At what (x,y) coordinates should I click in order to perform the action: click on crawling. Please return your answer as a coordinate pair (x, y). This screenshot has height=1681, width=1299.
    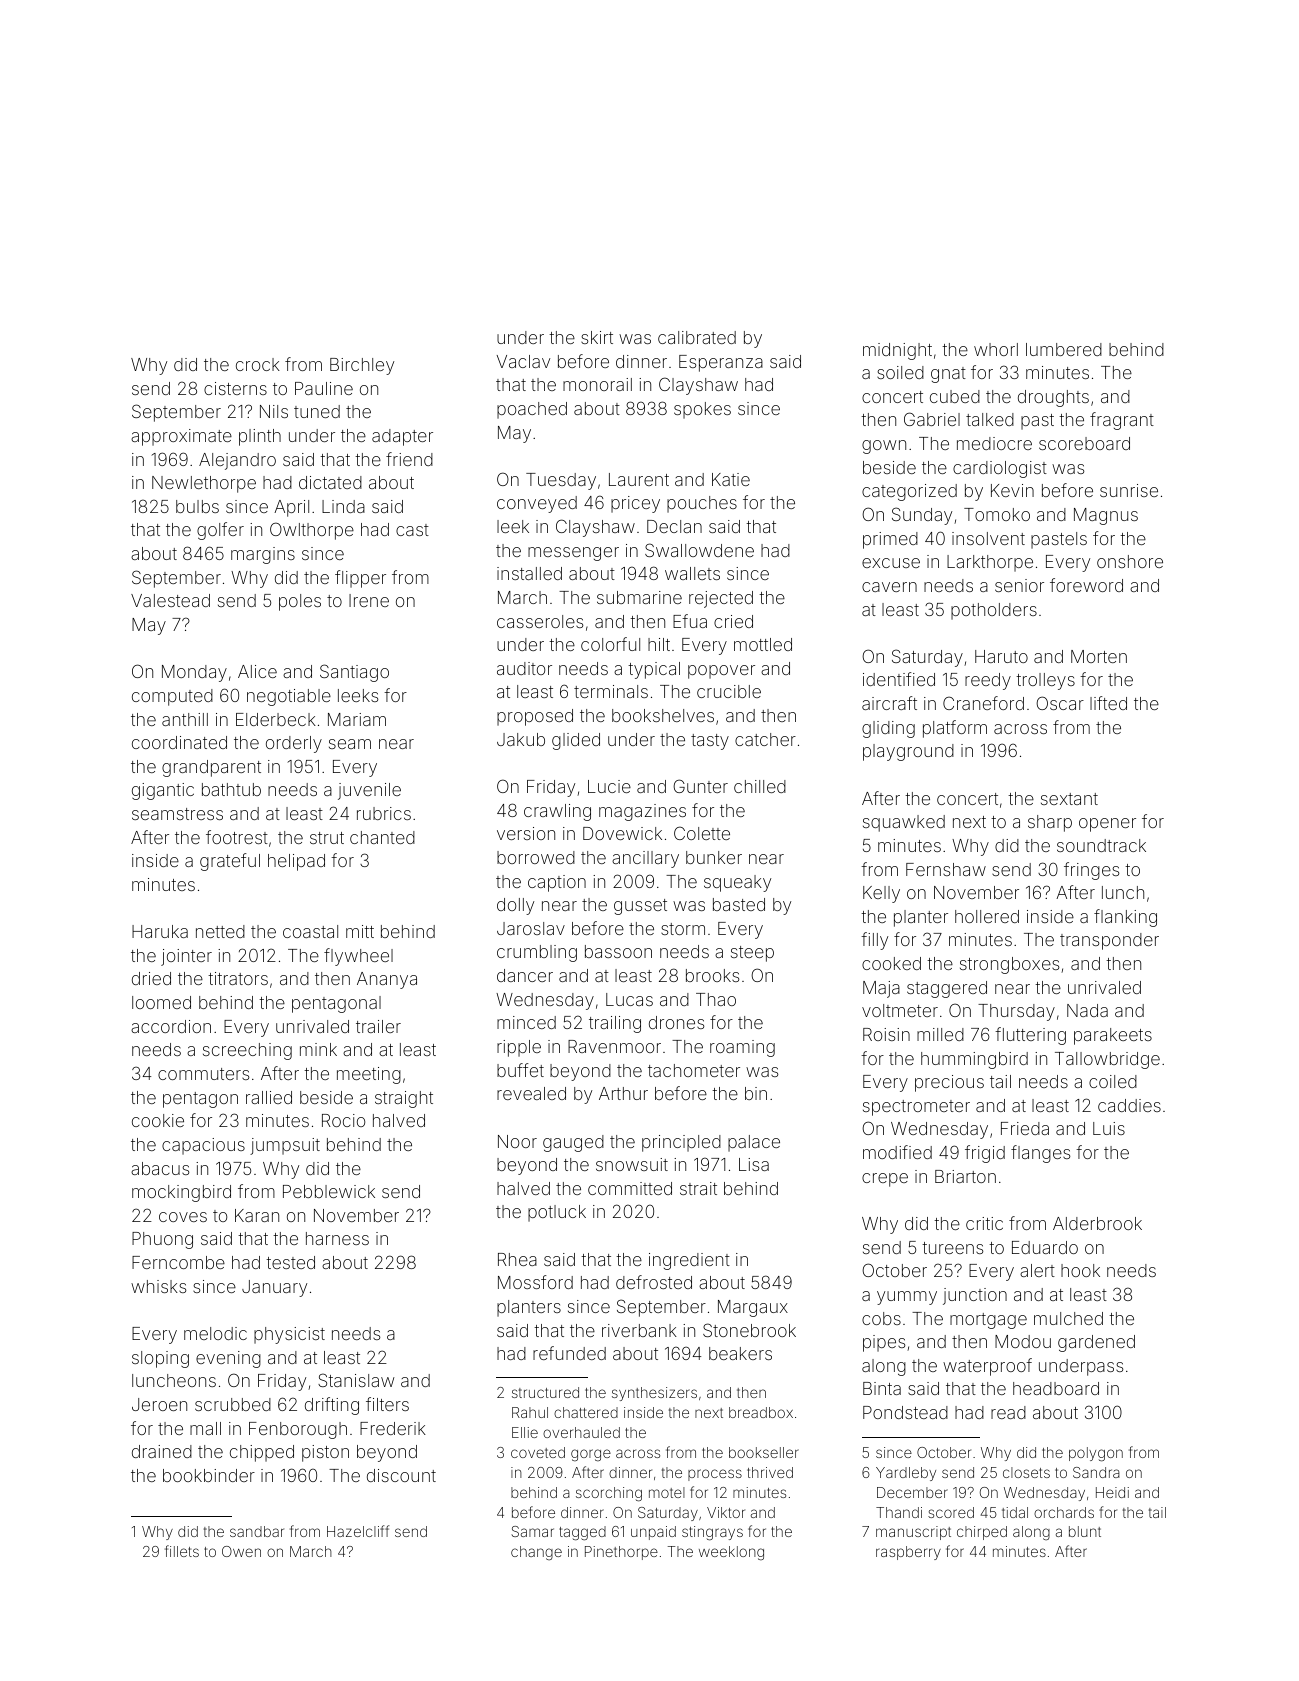
    Looking at the image, I should click on (557, 812).
